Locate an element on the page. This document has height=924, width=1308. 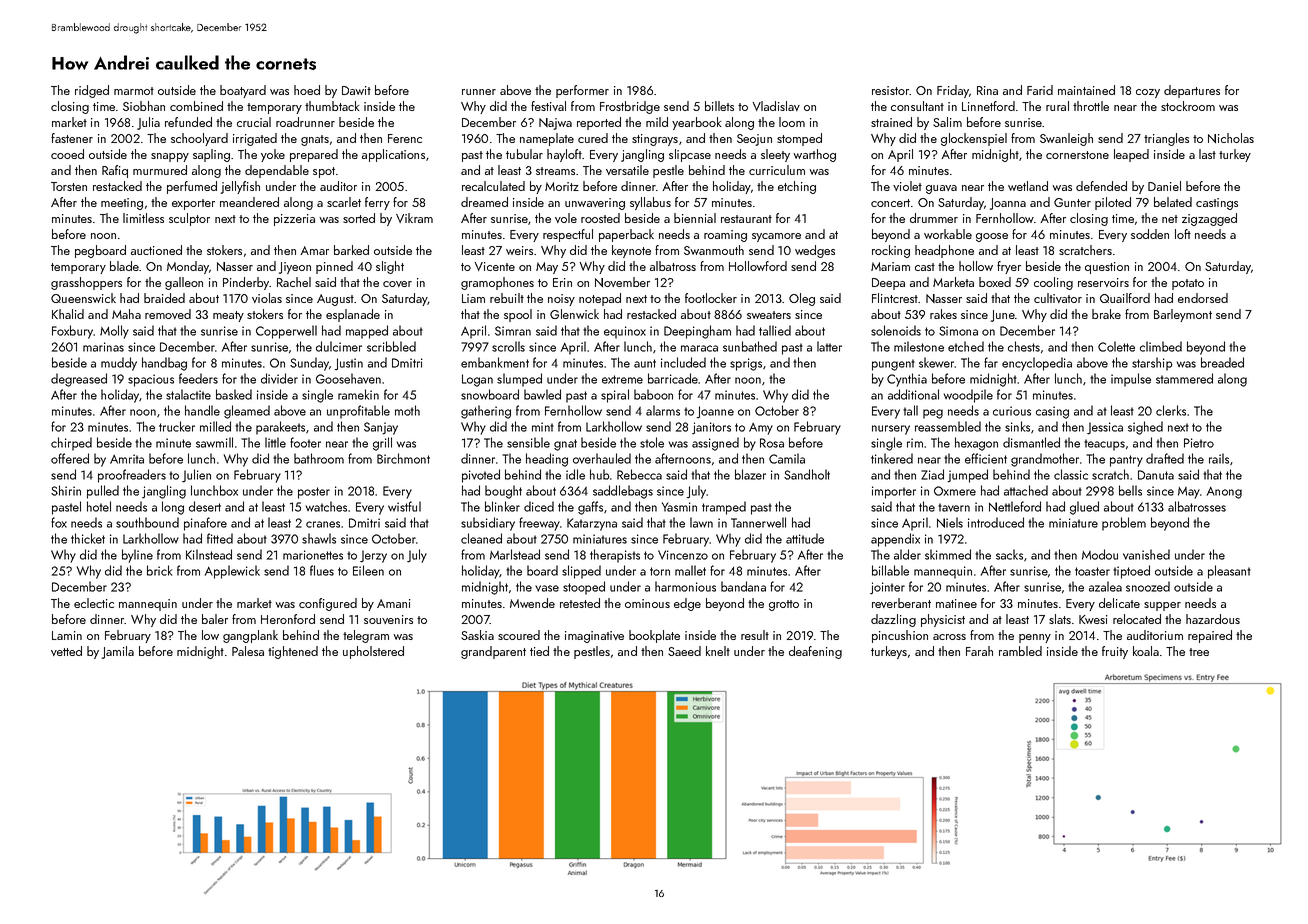
Palesa is located at coordinates (248, 651).
